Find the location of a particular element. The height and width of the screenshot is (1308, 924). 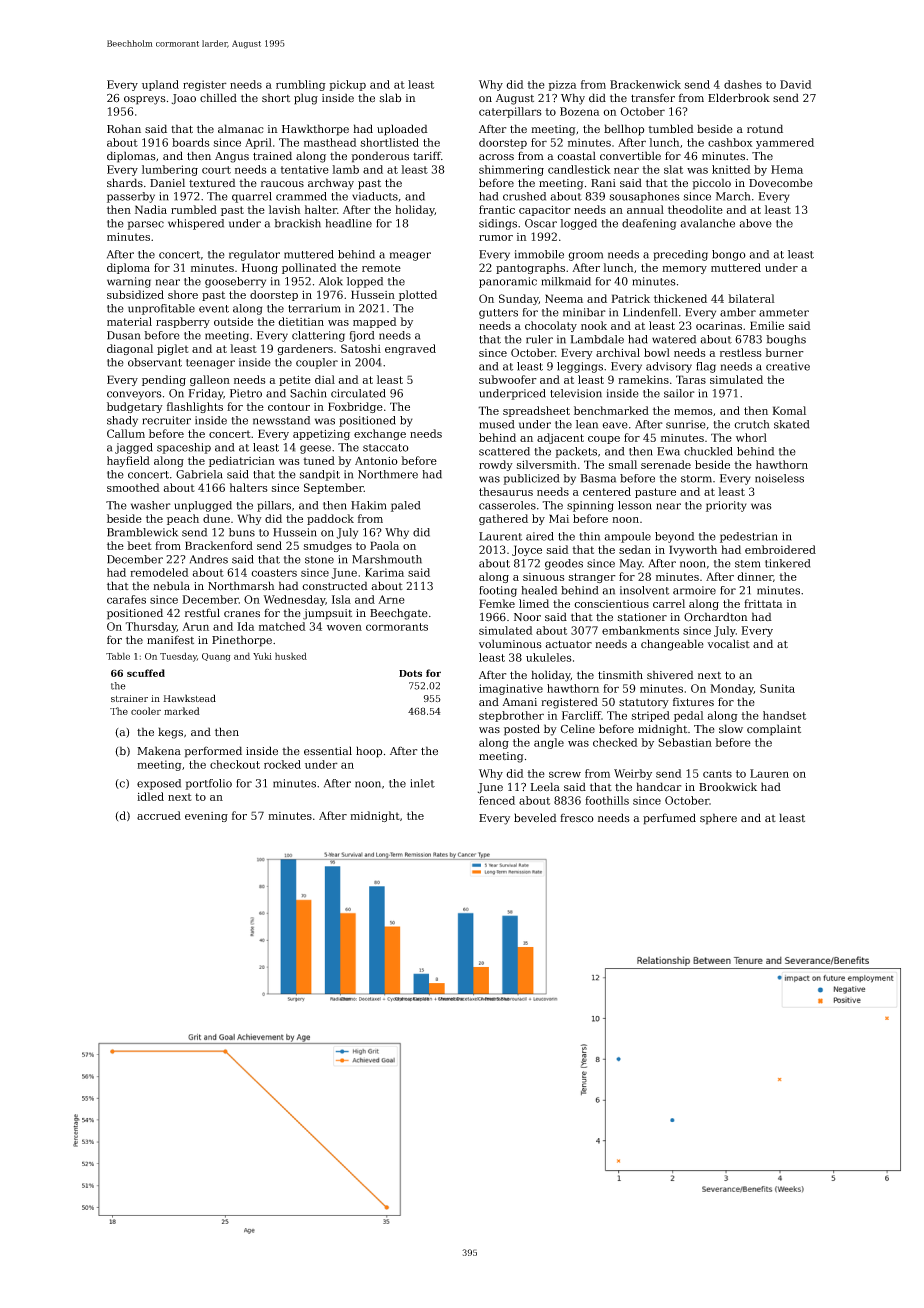

jagged is located at coordinates (134, 448).
